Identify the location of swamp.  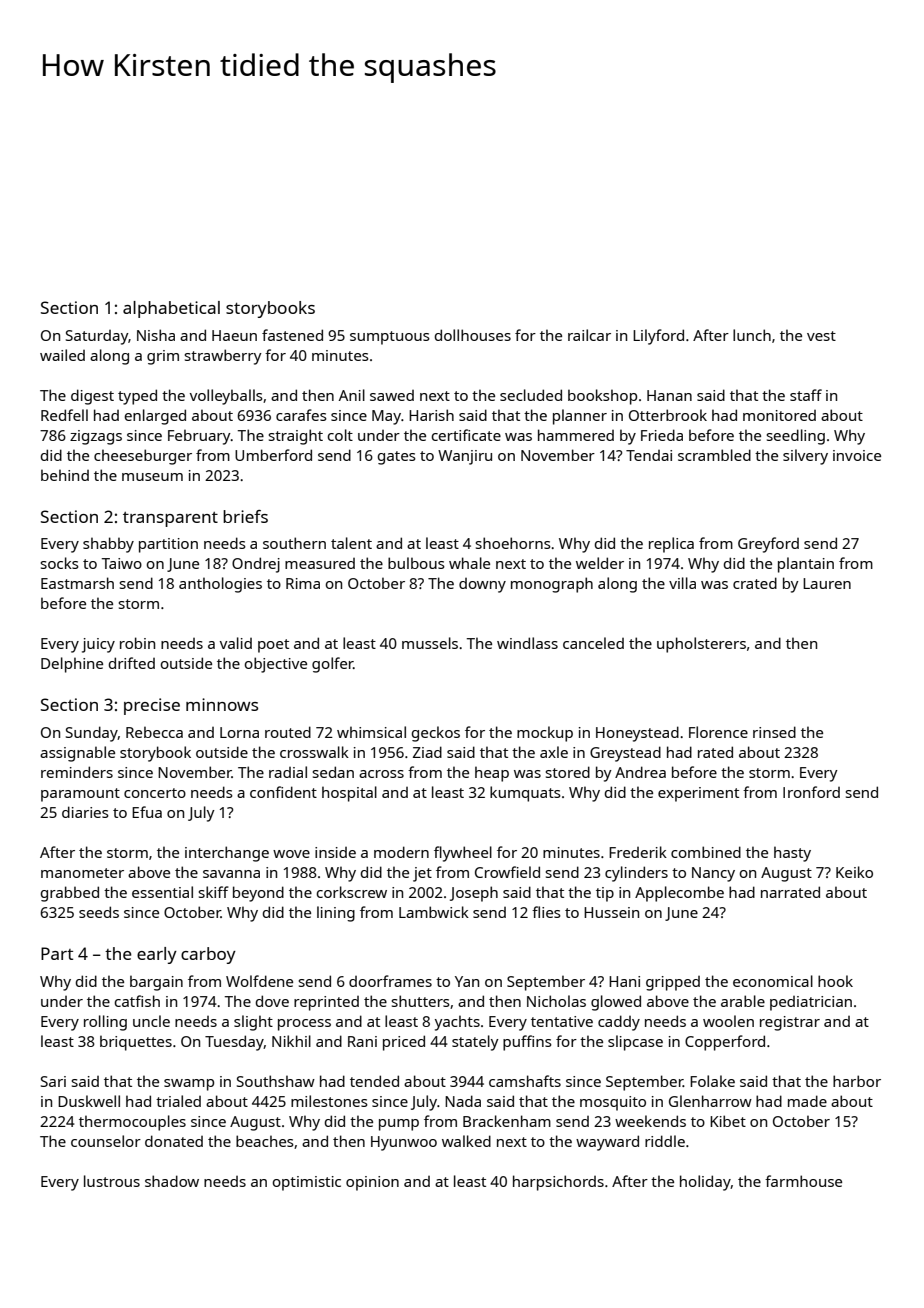
(189, 1085).
